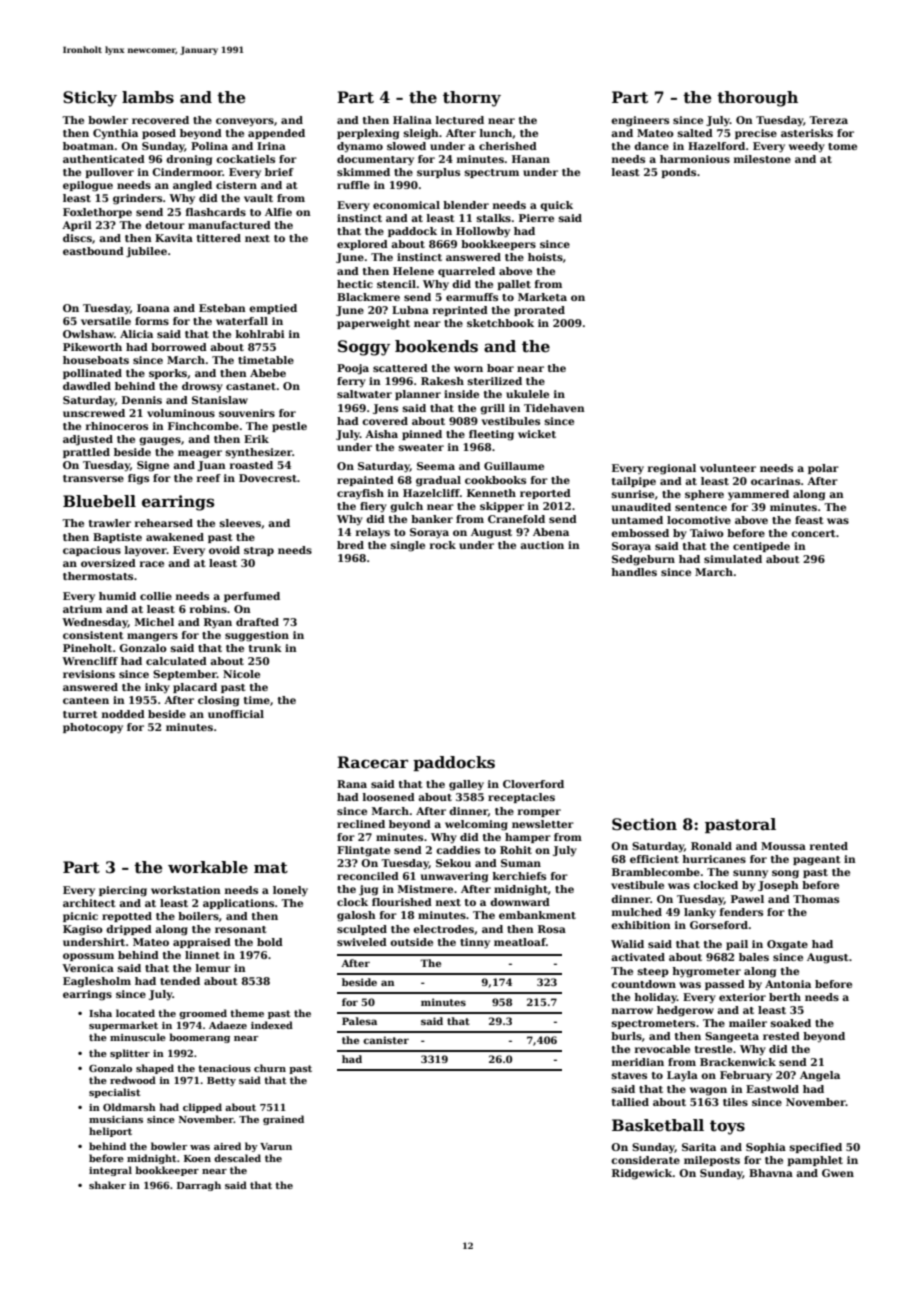  Describe the element at coordinates (107, 1185) in the page. I see `shaker` at that location.
